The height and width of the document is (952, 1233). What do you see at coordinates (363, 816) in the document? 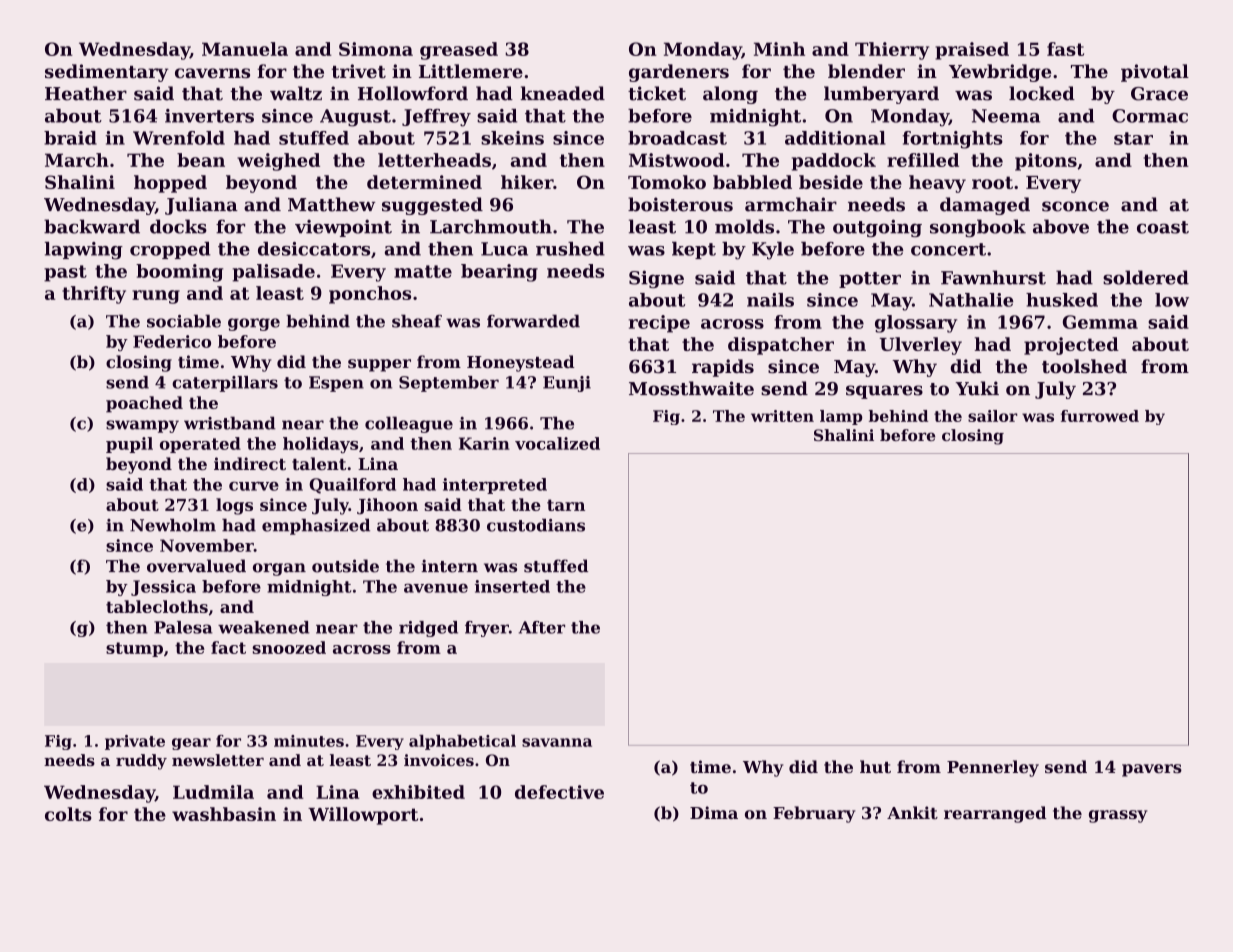
I see `Willowport` at bounding box center [363, 816].
